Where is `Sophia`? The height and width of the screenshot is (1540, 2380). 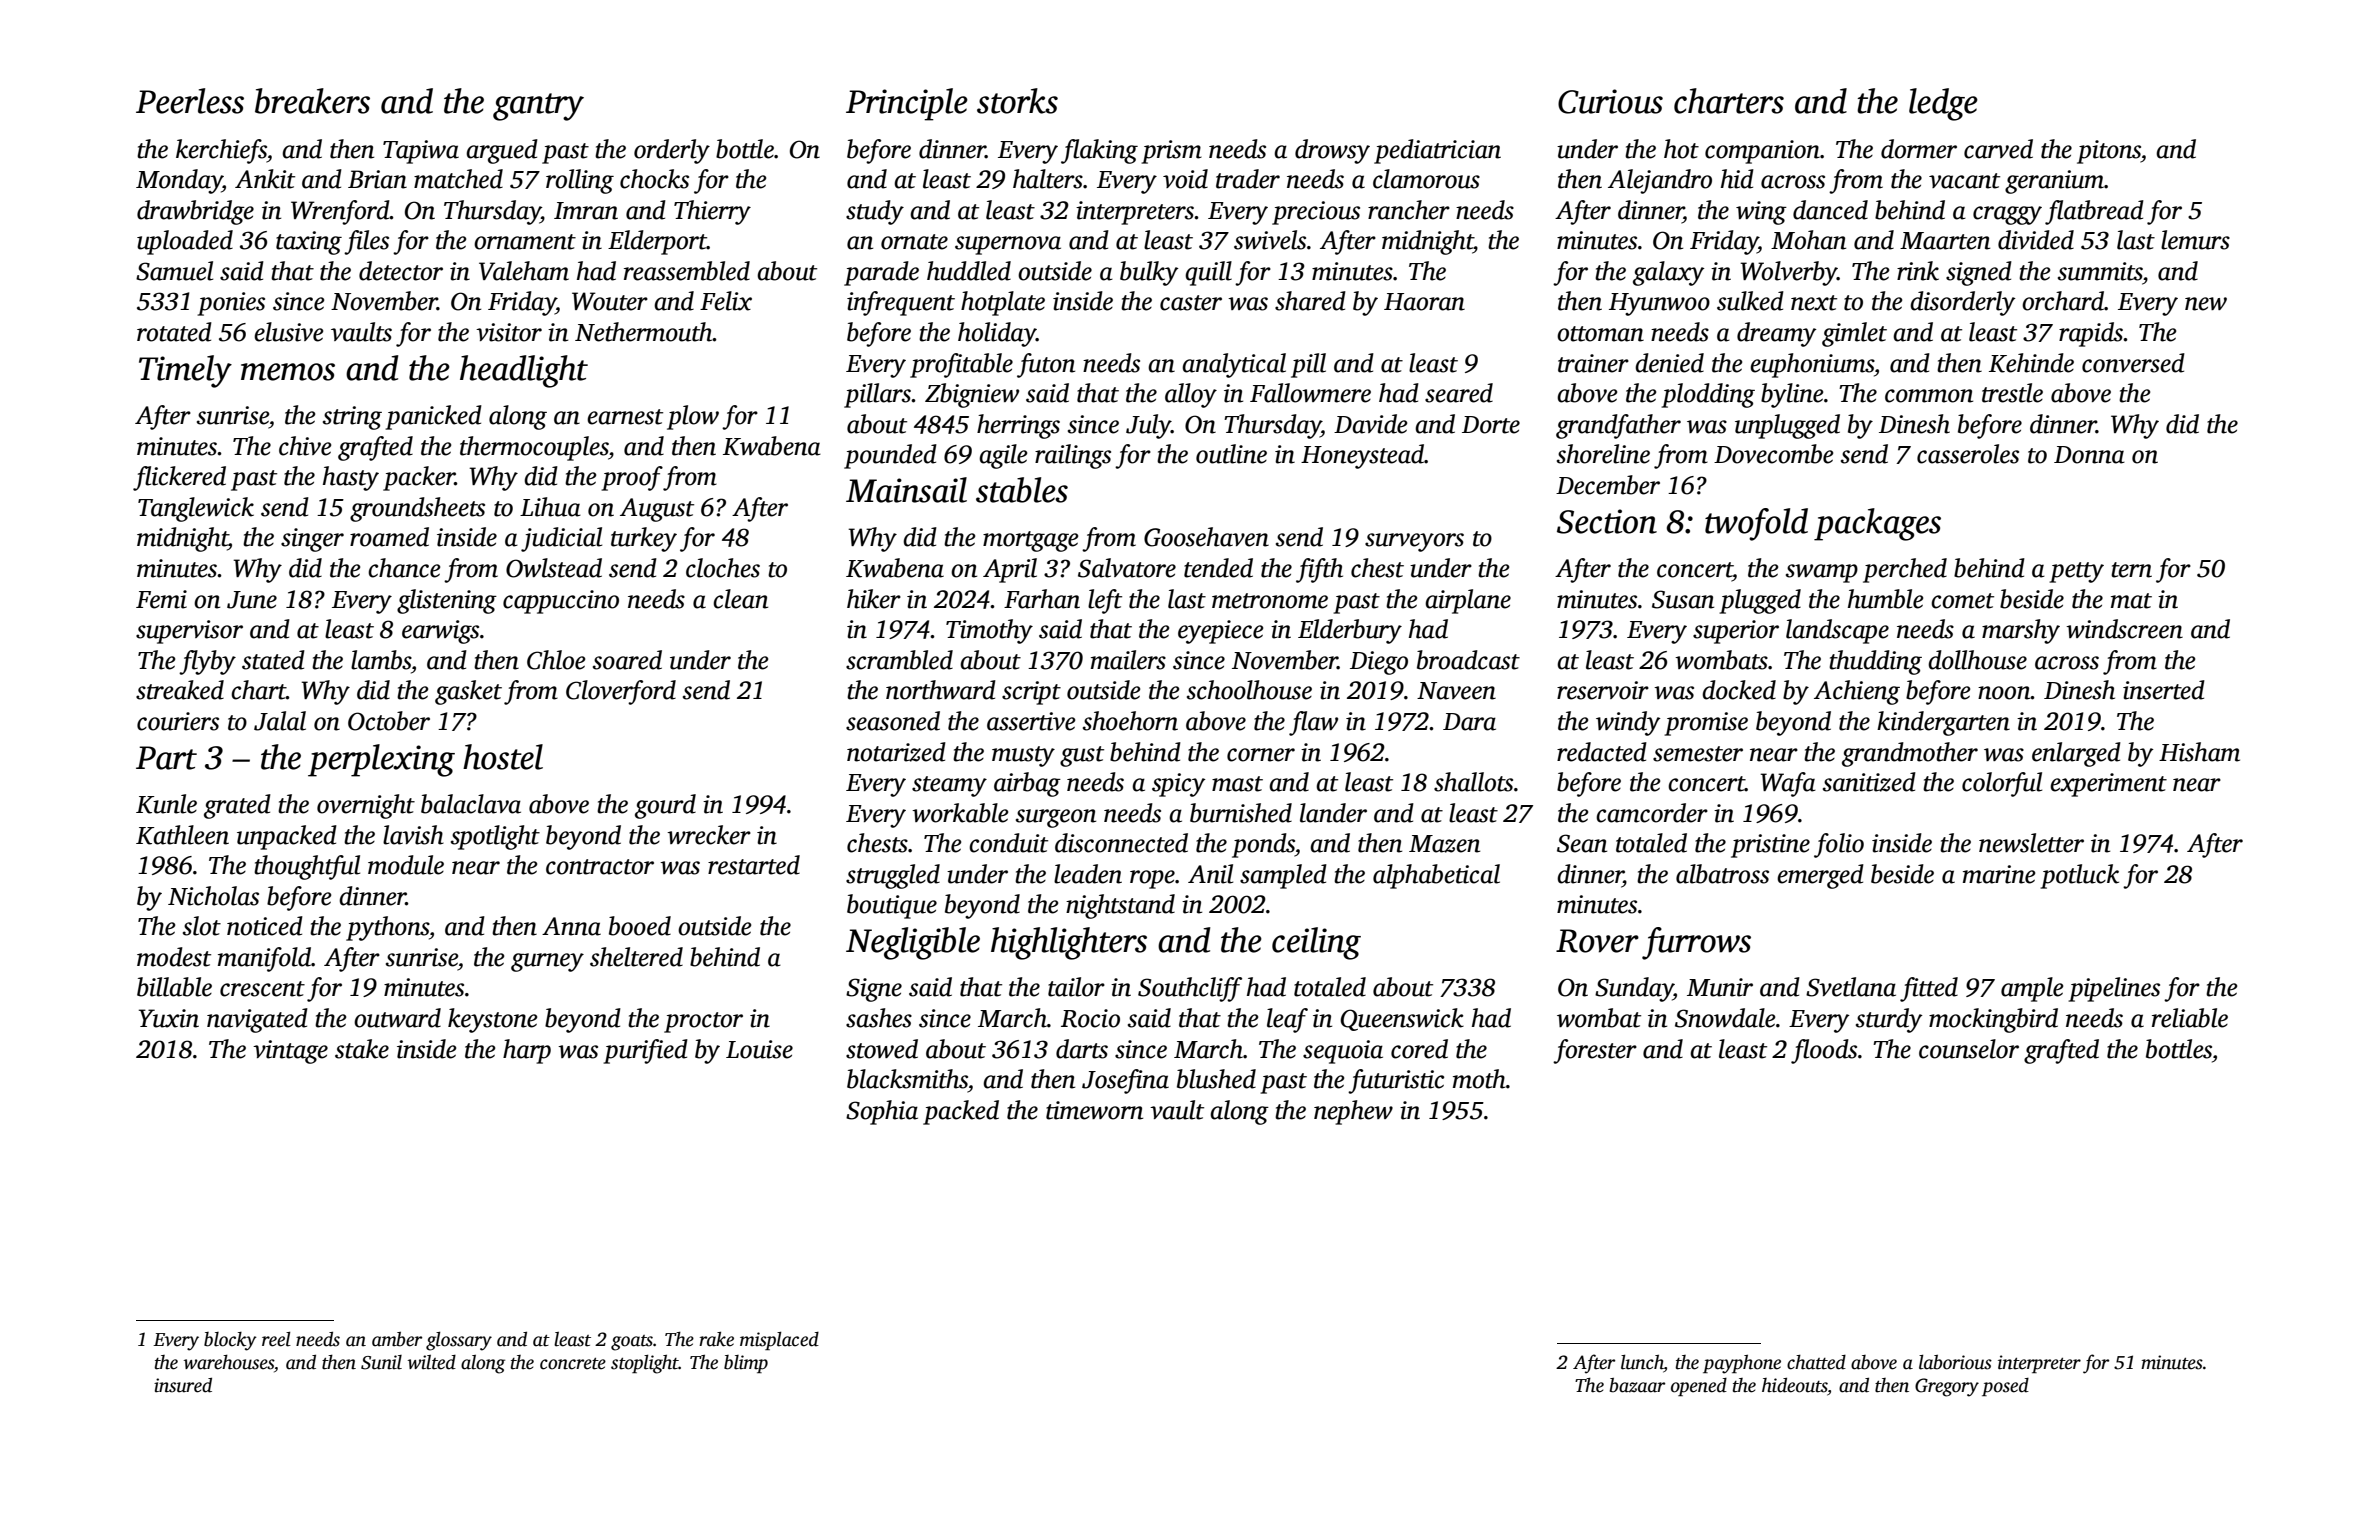
Sophia is located at coordinates (882, 1112).
